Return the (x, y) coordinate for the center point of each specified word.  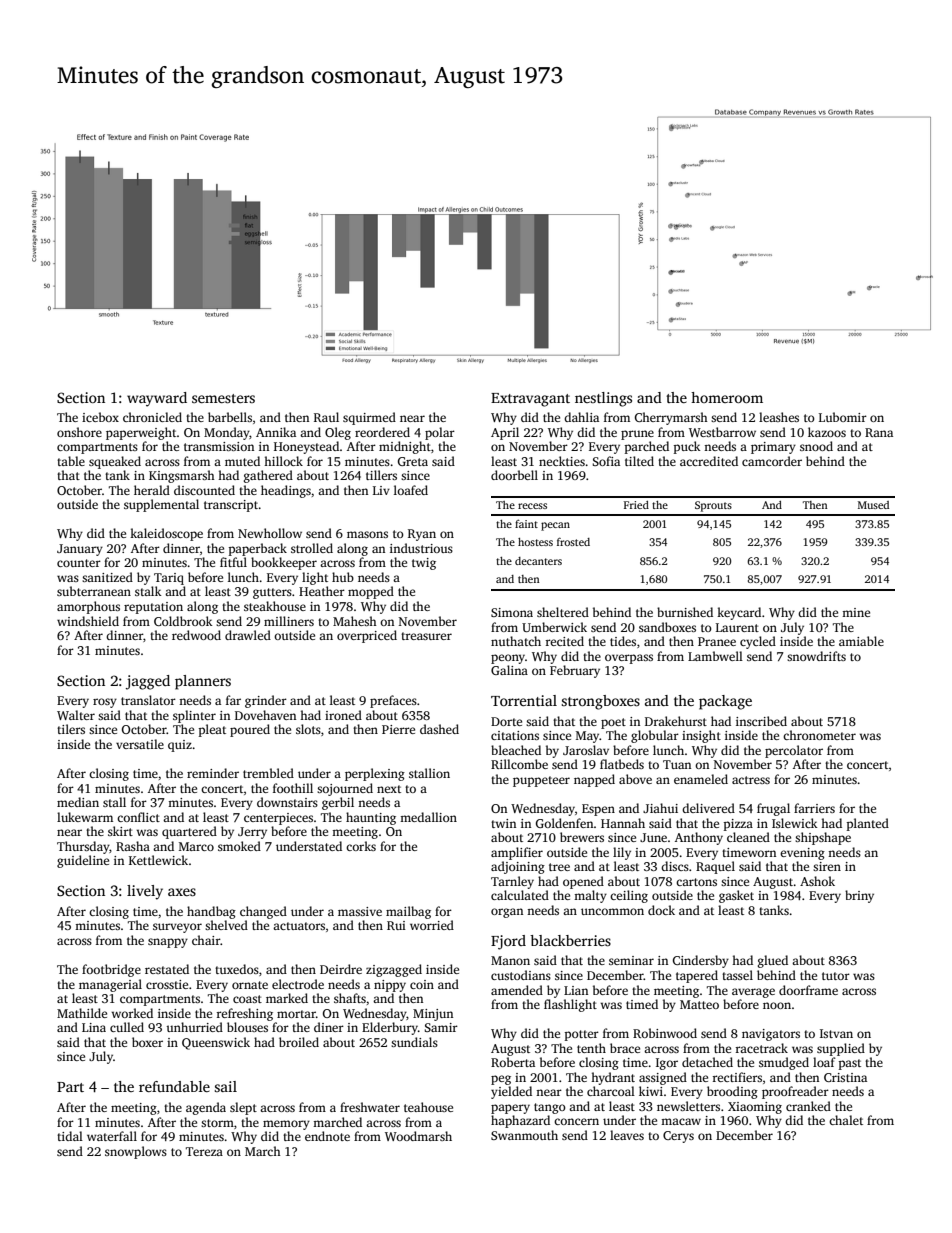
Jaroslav (586, 750)
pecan (555, 526)
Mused (873, 505)
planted (868, 824)
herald (152, 490)
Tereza (204, 1151)
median (78, 802)
